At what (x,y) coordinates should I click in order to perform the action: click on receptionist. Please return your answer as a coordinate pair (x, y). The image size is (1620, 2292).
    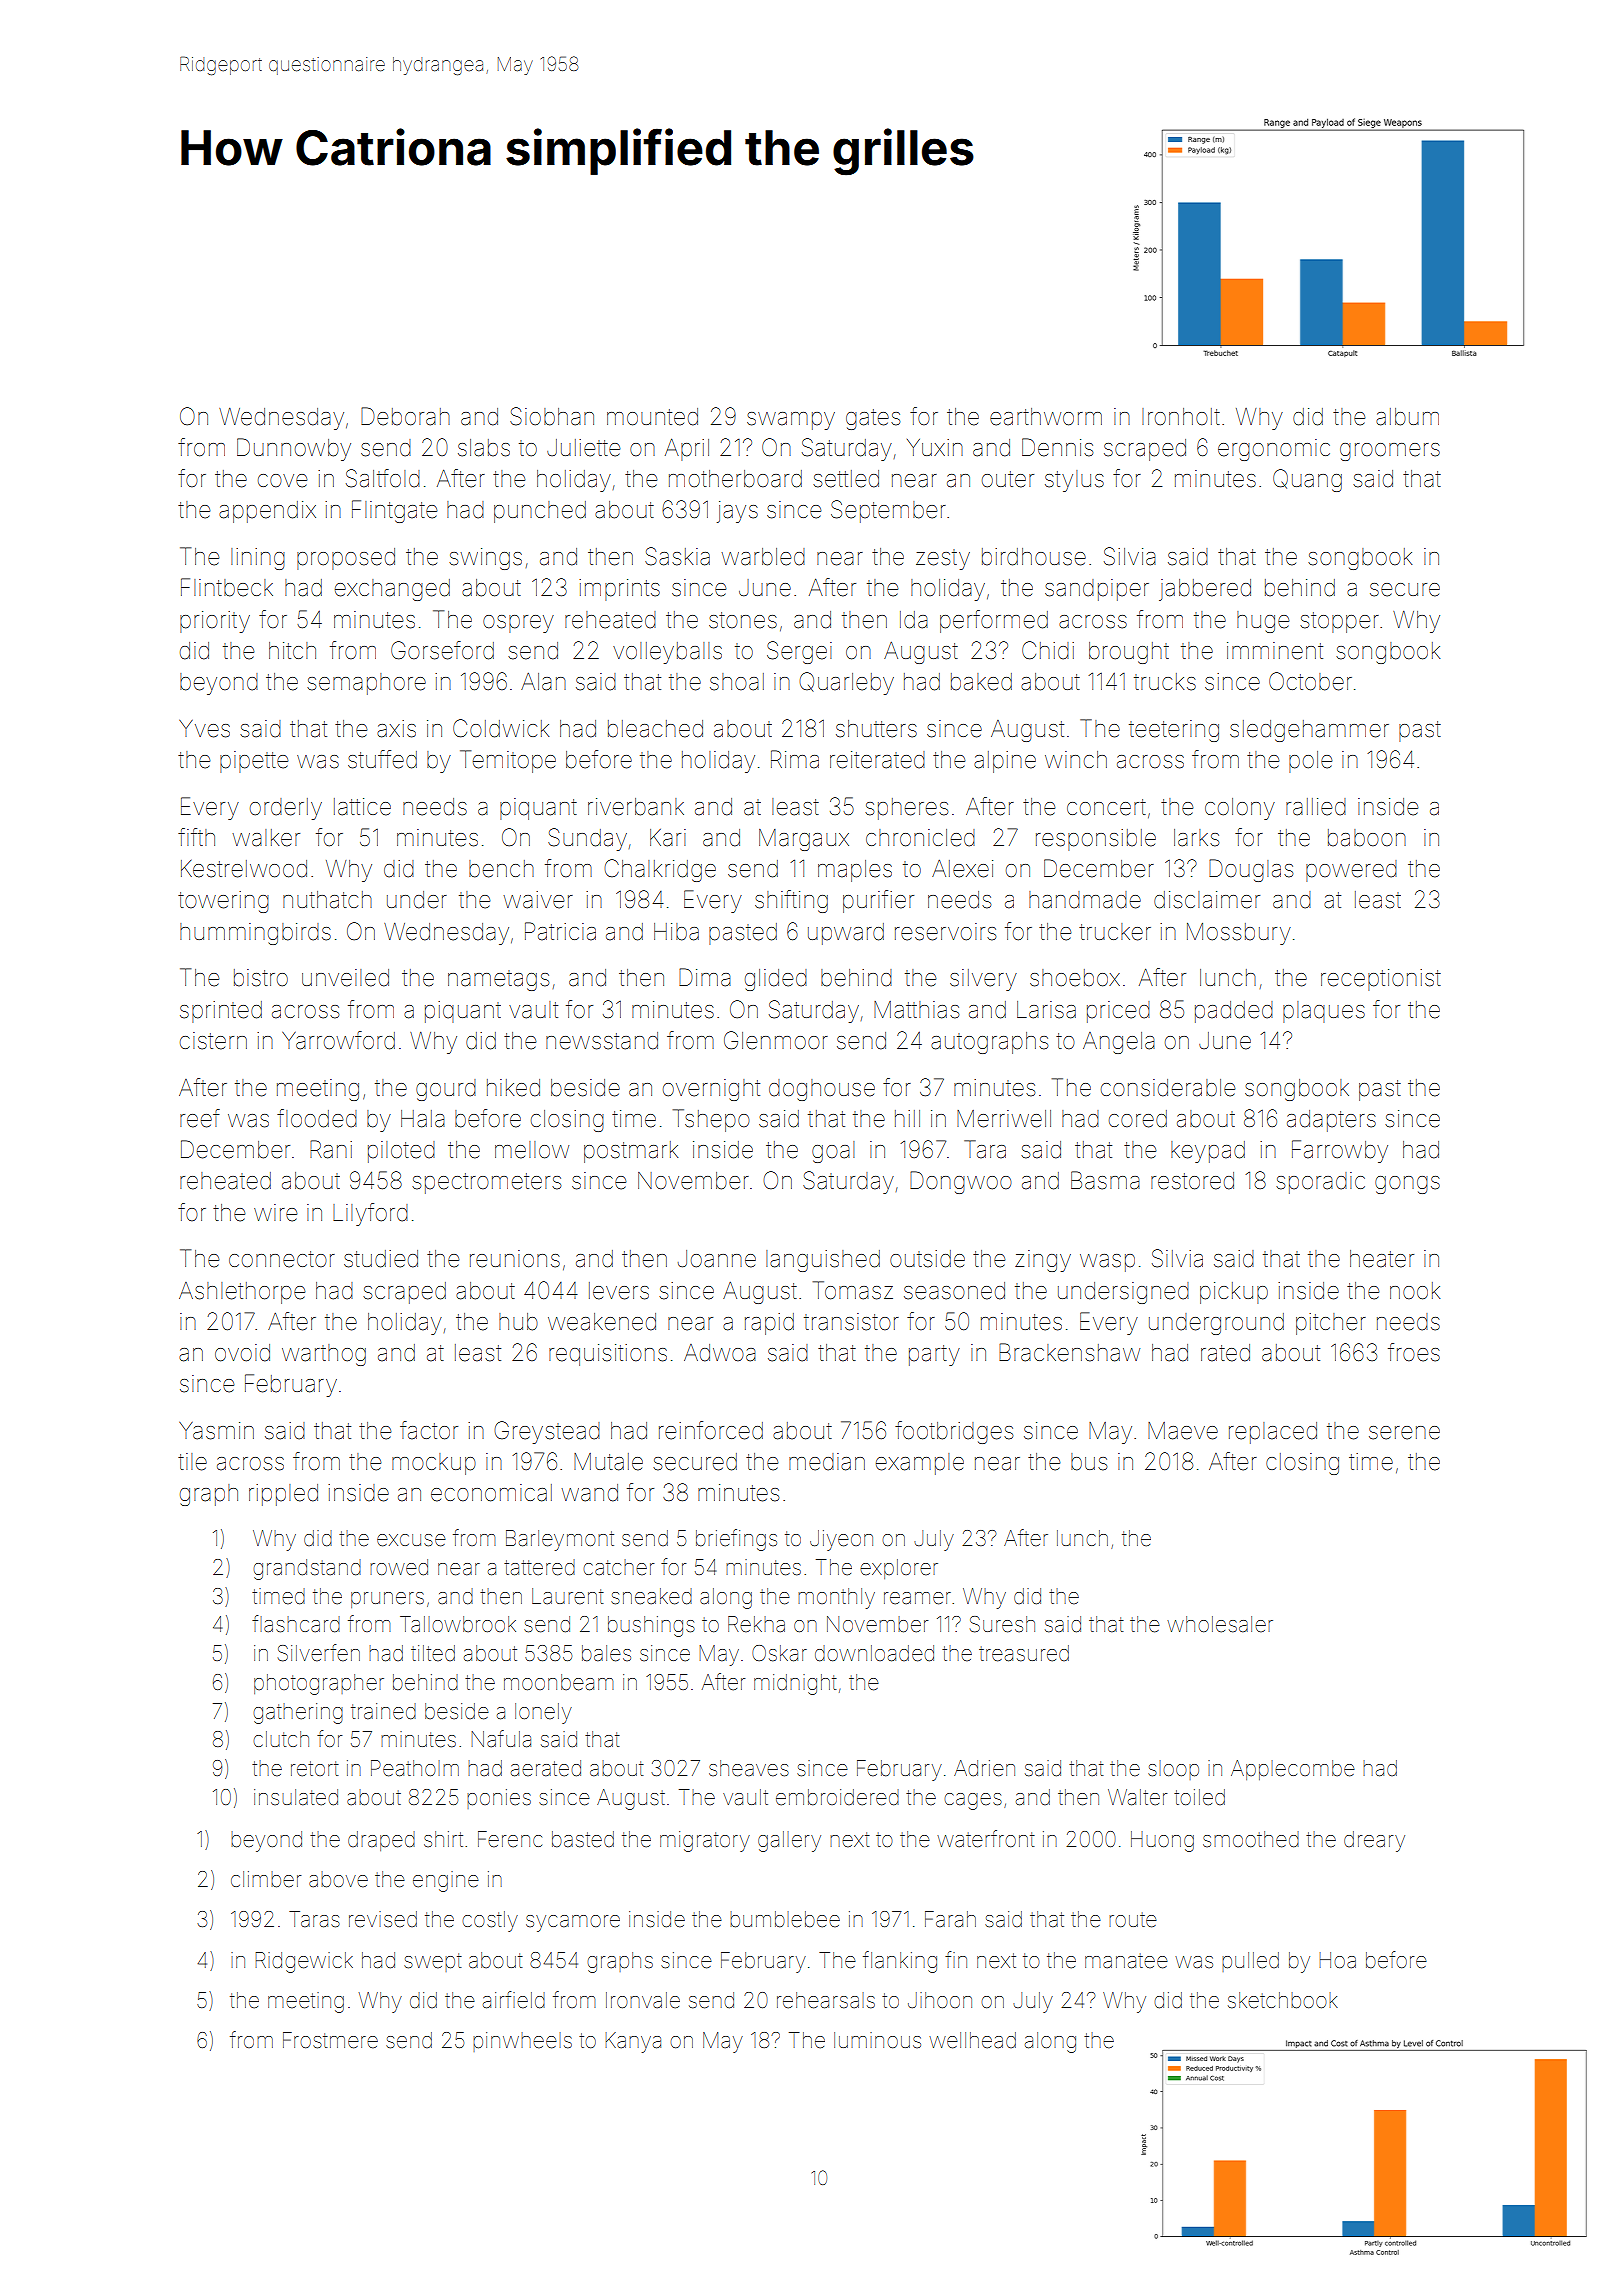
    Looking at the image, I should click on (1381, 980).
